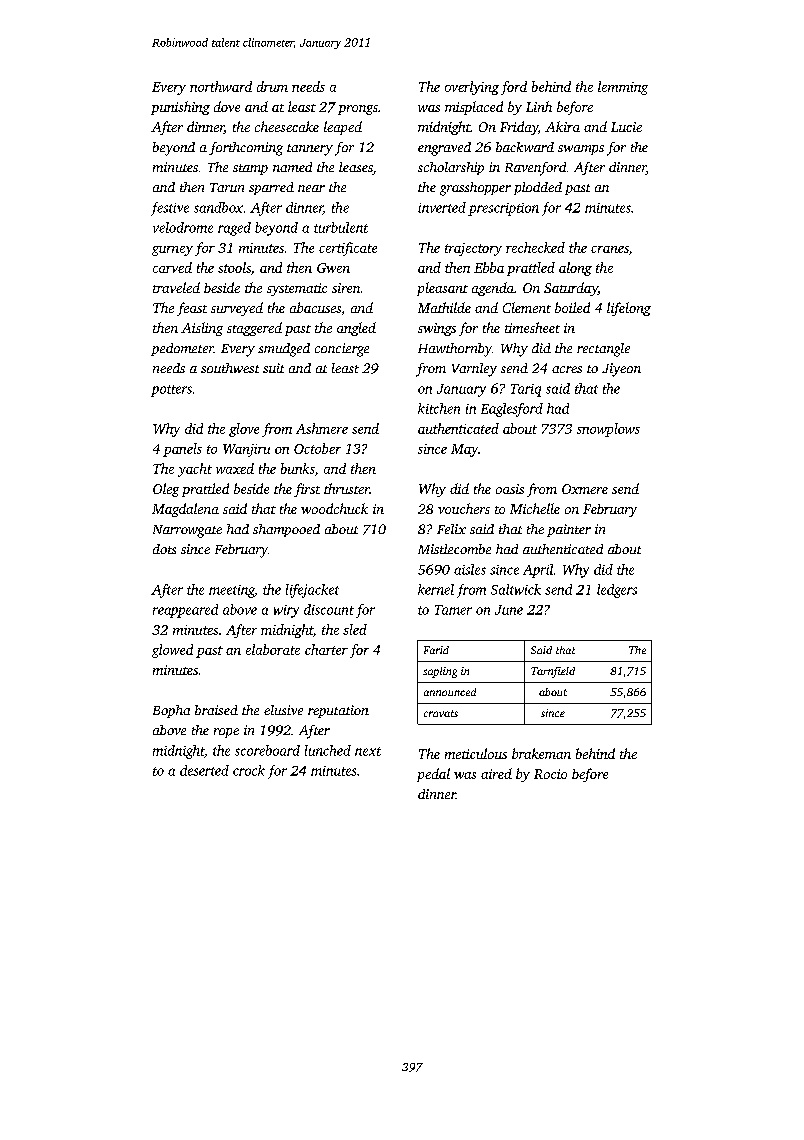 The image size is (804, 1140). Describe the element at coordinates (164, 549) in the screenshot. I see `dots` at that location.
